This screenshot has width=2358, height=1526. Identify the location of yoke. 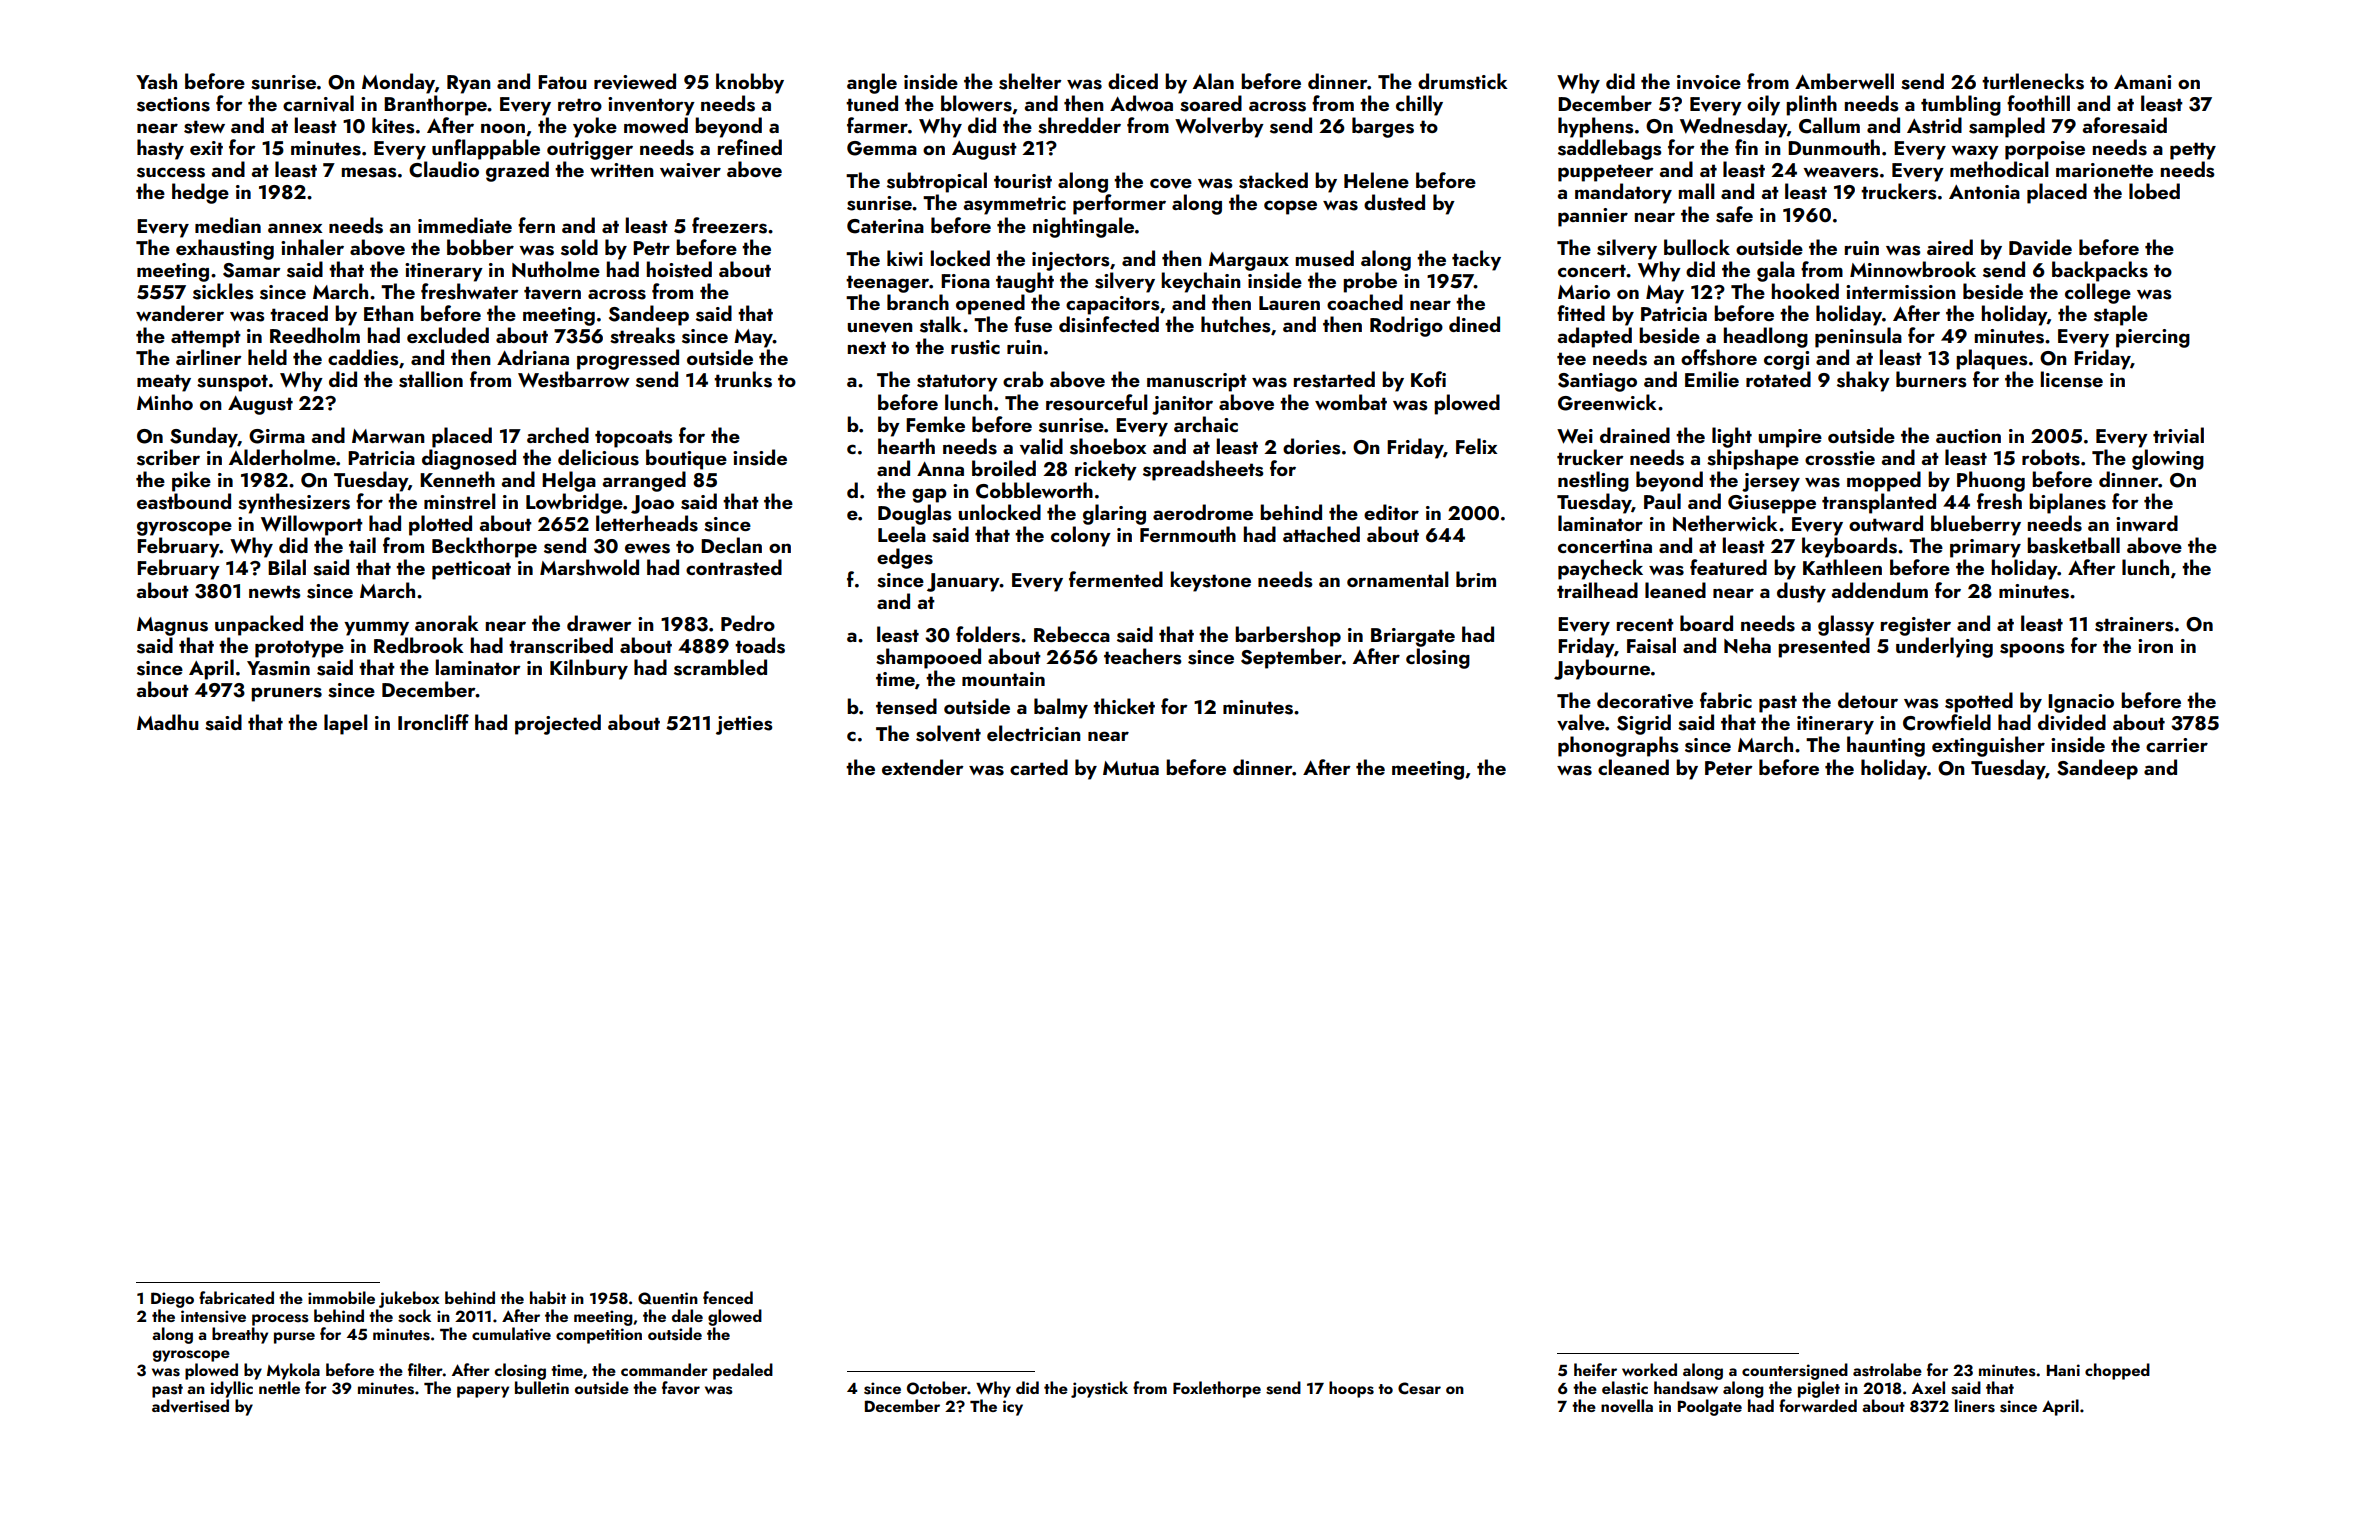
(595, 127).
